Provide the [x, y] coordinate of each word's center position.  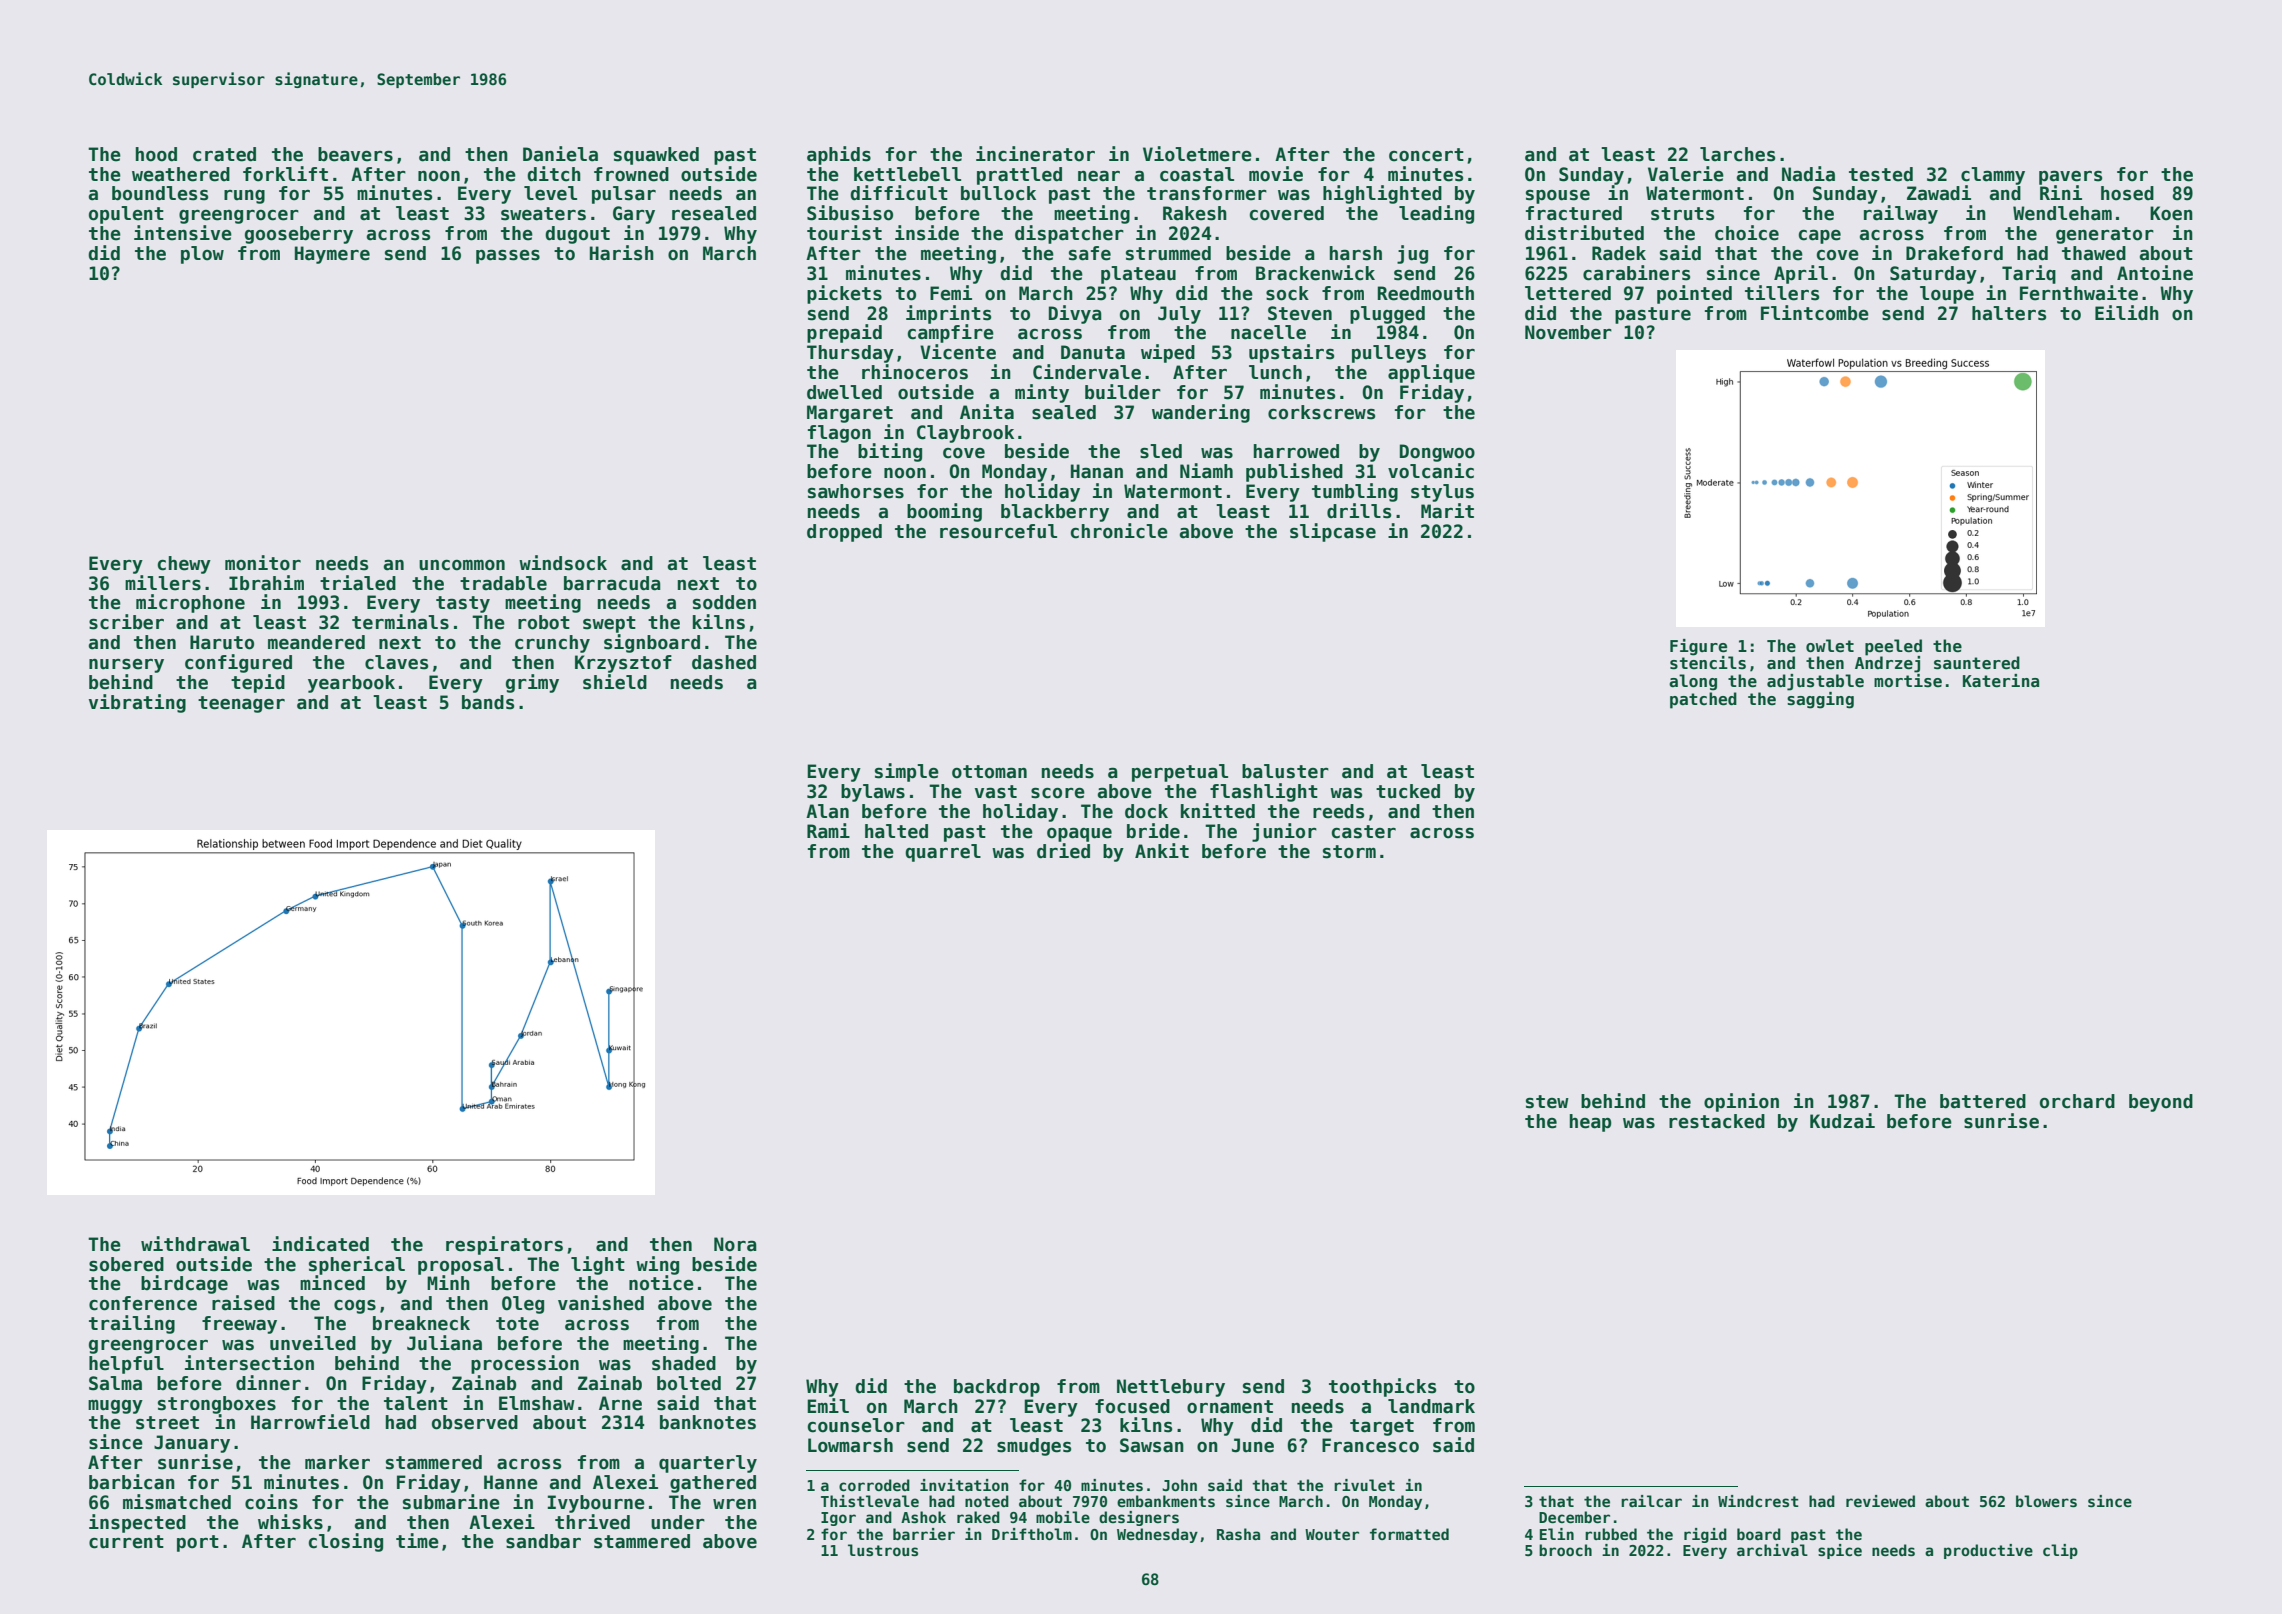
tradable [503, 583]
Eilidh [2127, 312]
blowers [2046, 1501]
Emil [828, 1405]
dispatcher [1069, 234]
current [126, 1542]
